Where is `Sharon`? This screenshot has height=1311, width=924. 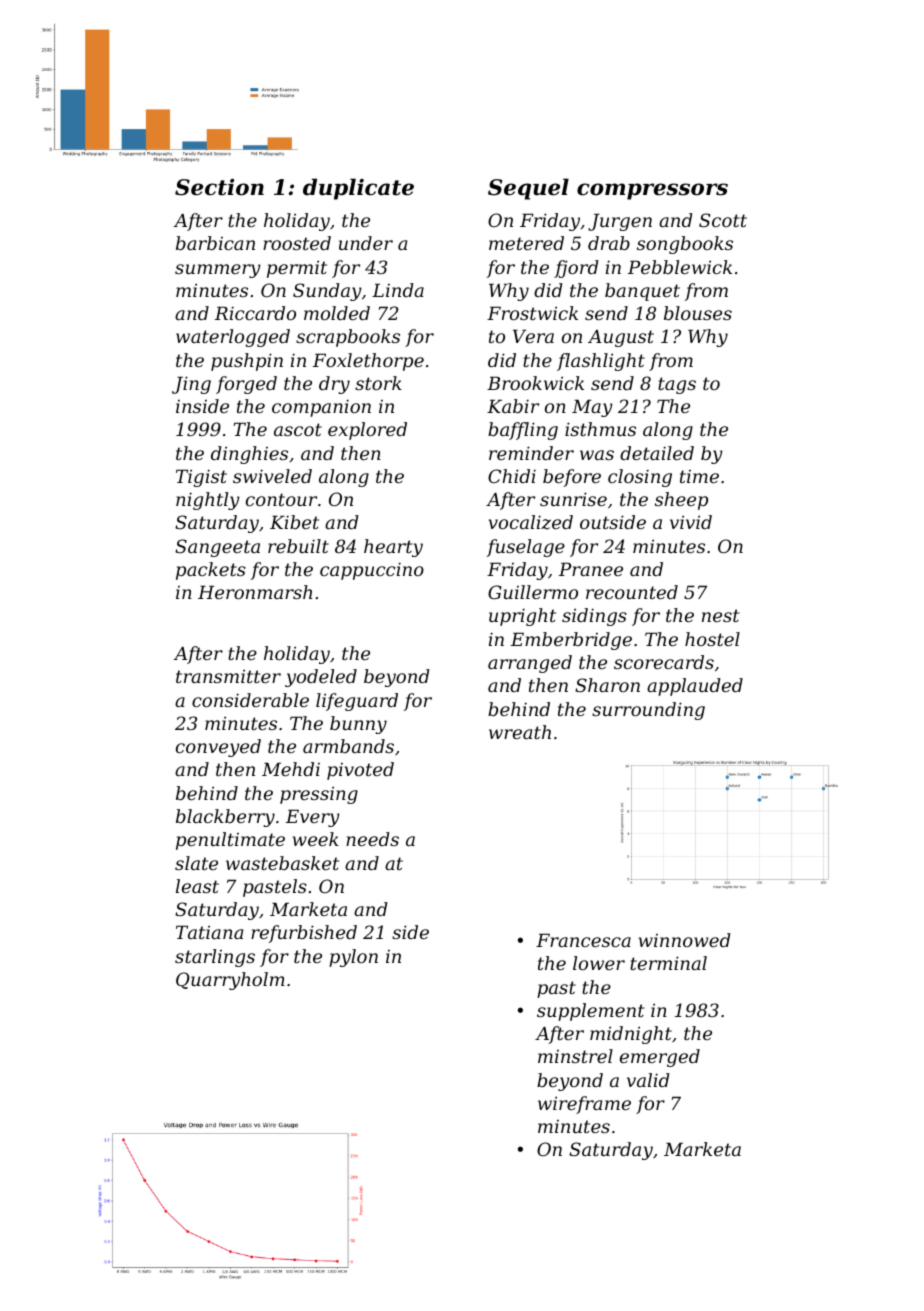 Sharon is located at coordinates (607, 685).
